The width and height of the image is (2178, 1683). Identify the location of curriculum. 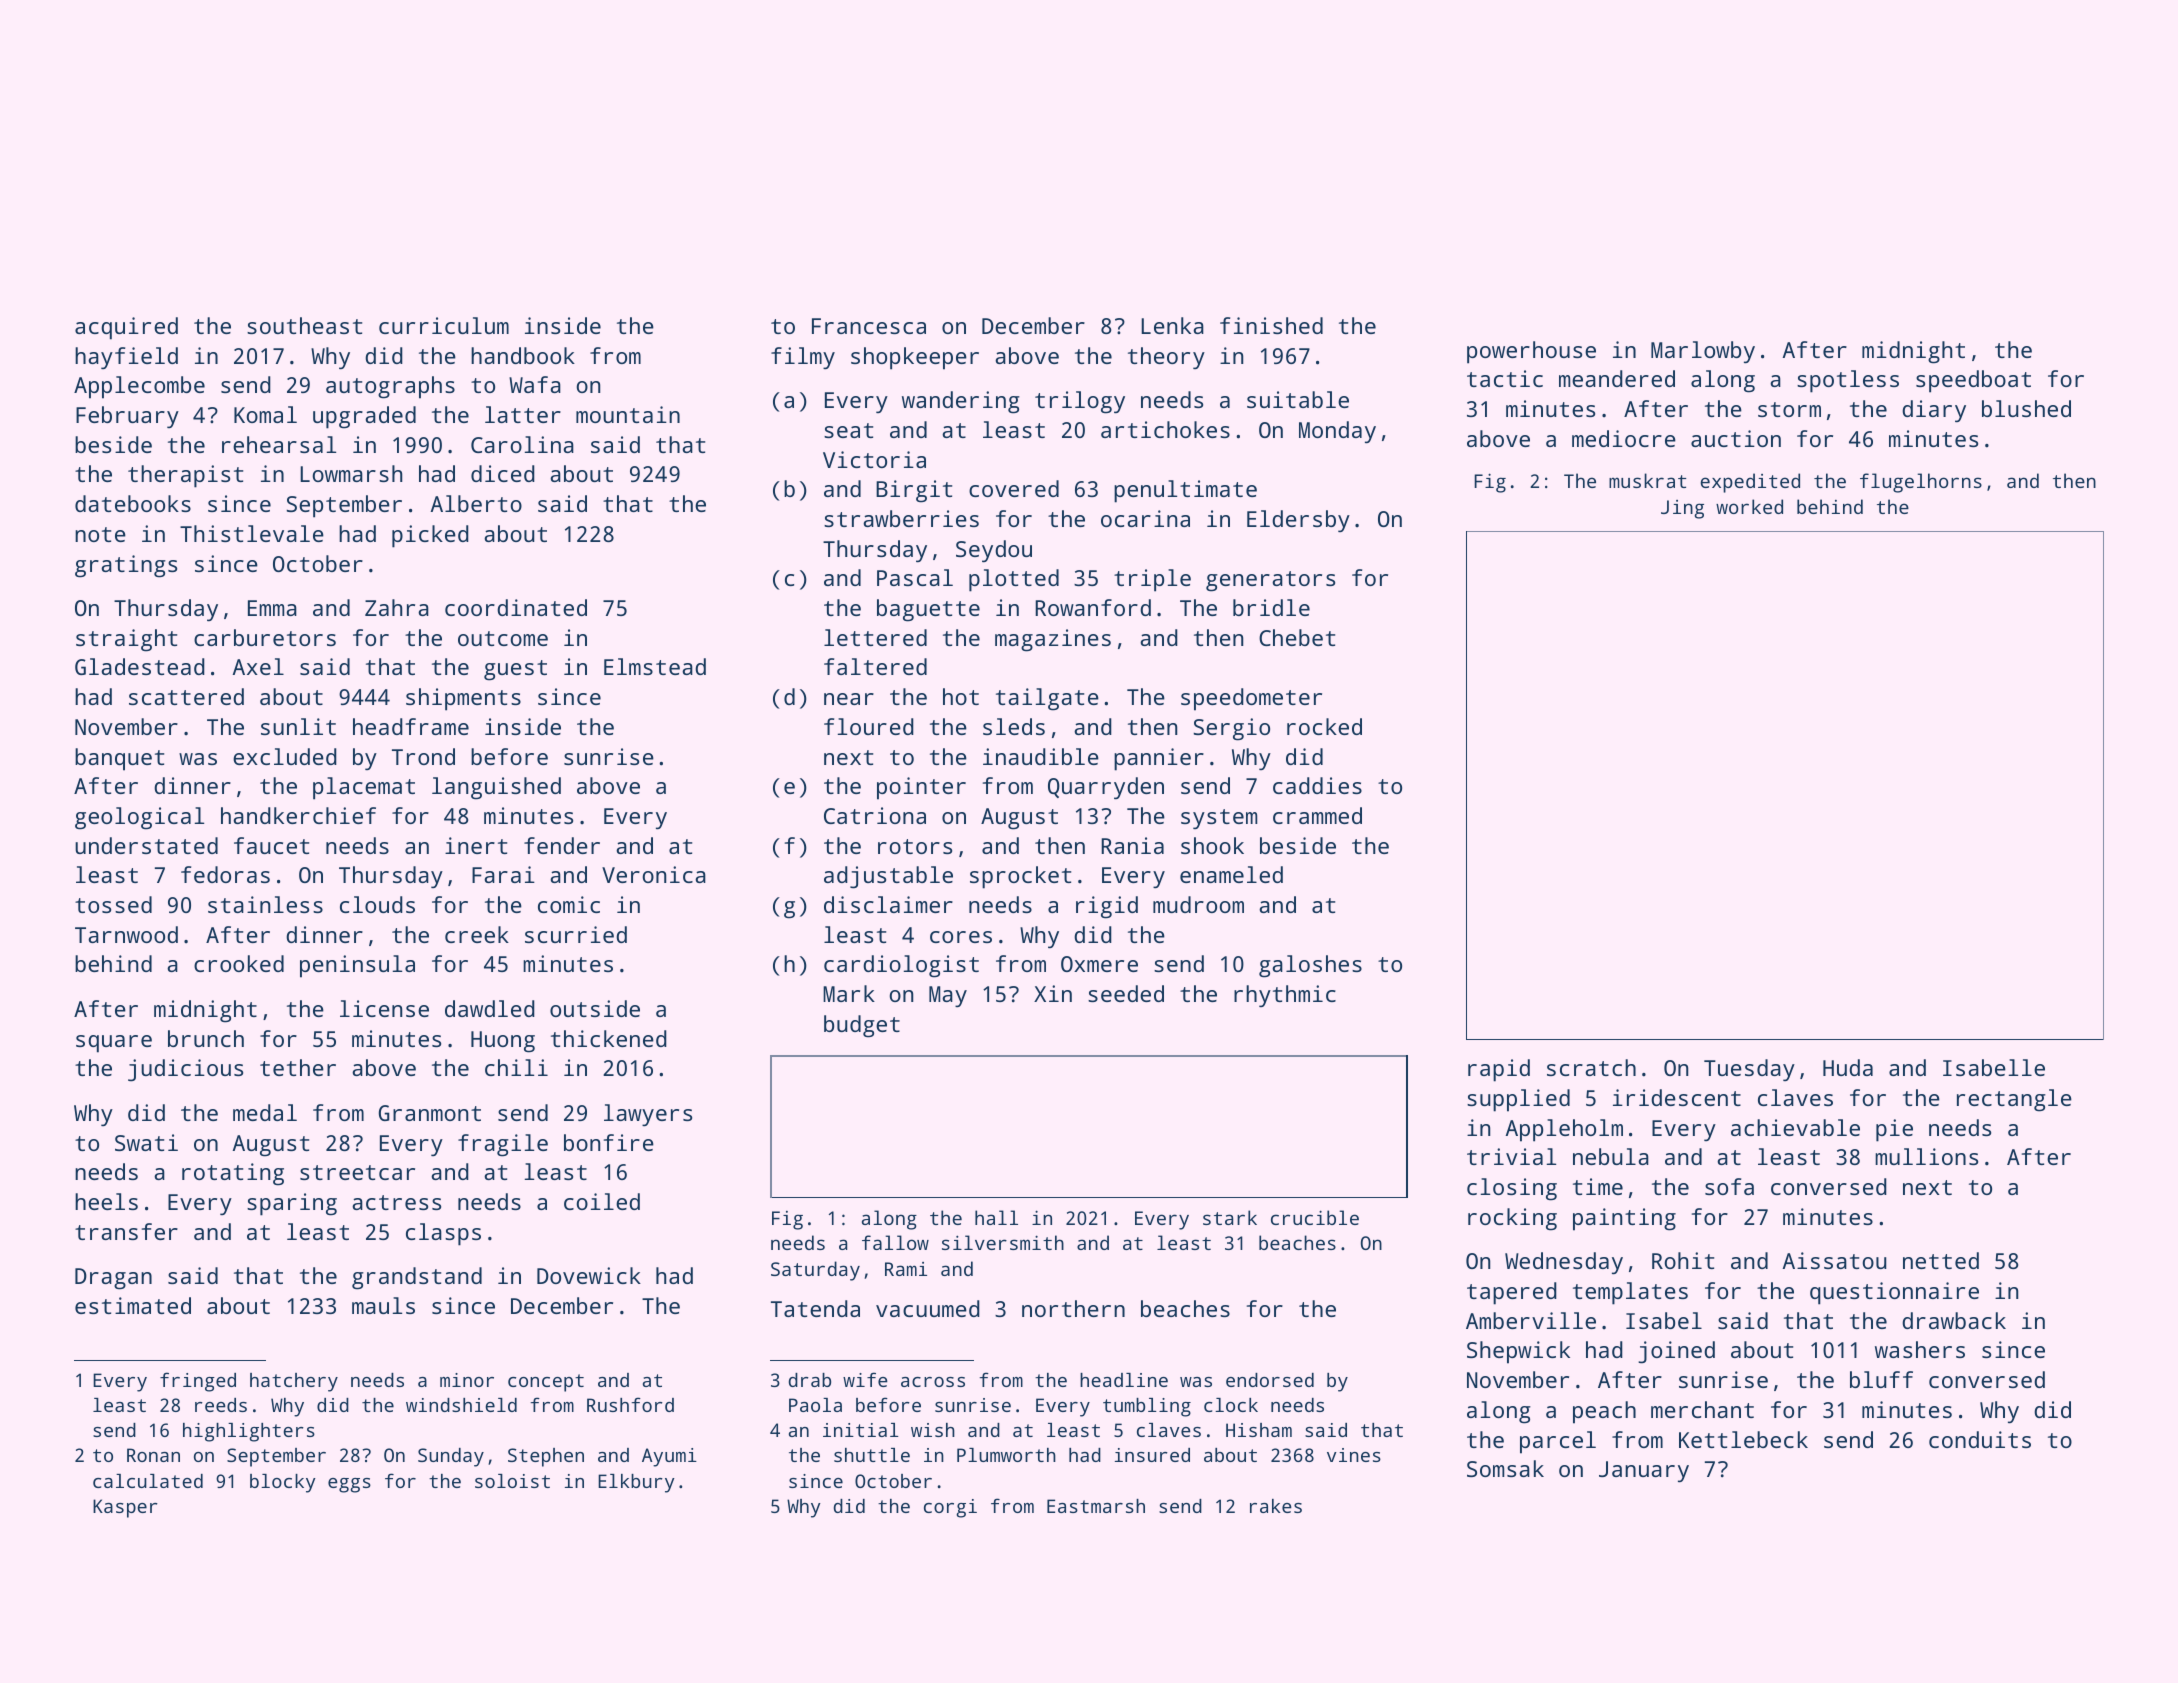
(444, 325).
